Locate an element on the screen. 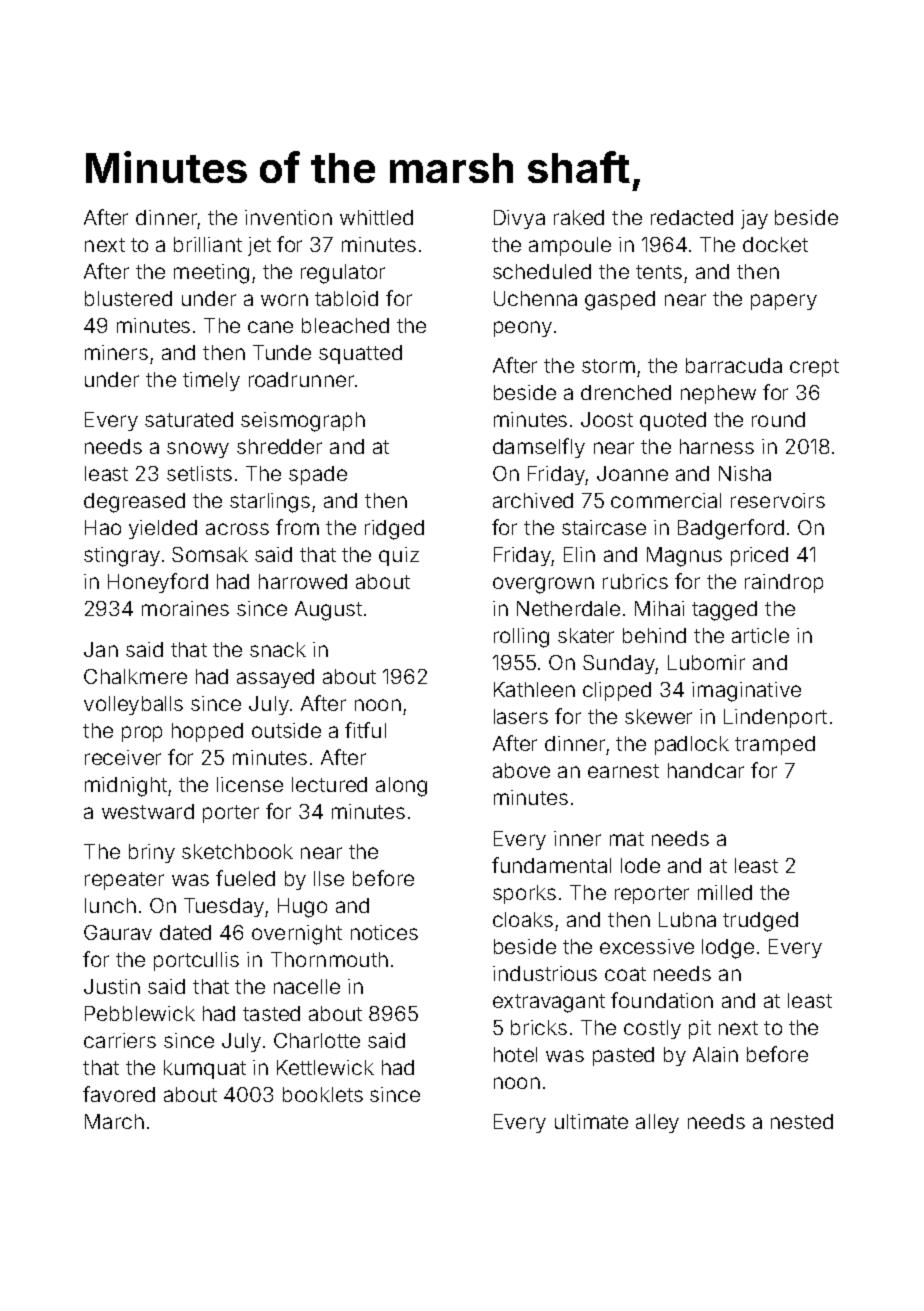 The image size is (924, 1311). notices is located at coordinates (384, 932).
